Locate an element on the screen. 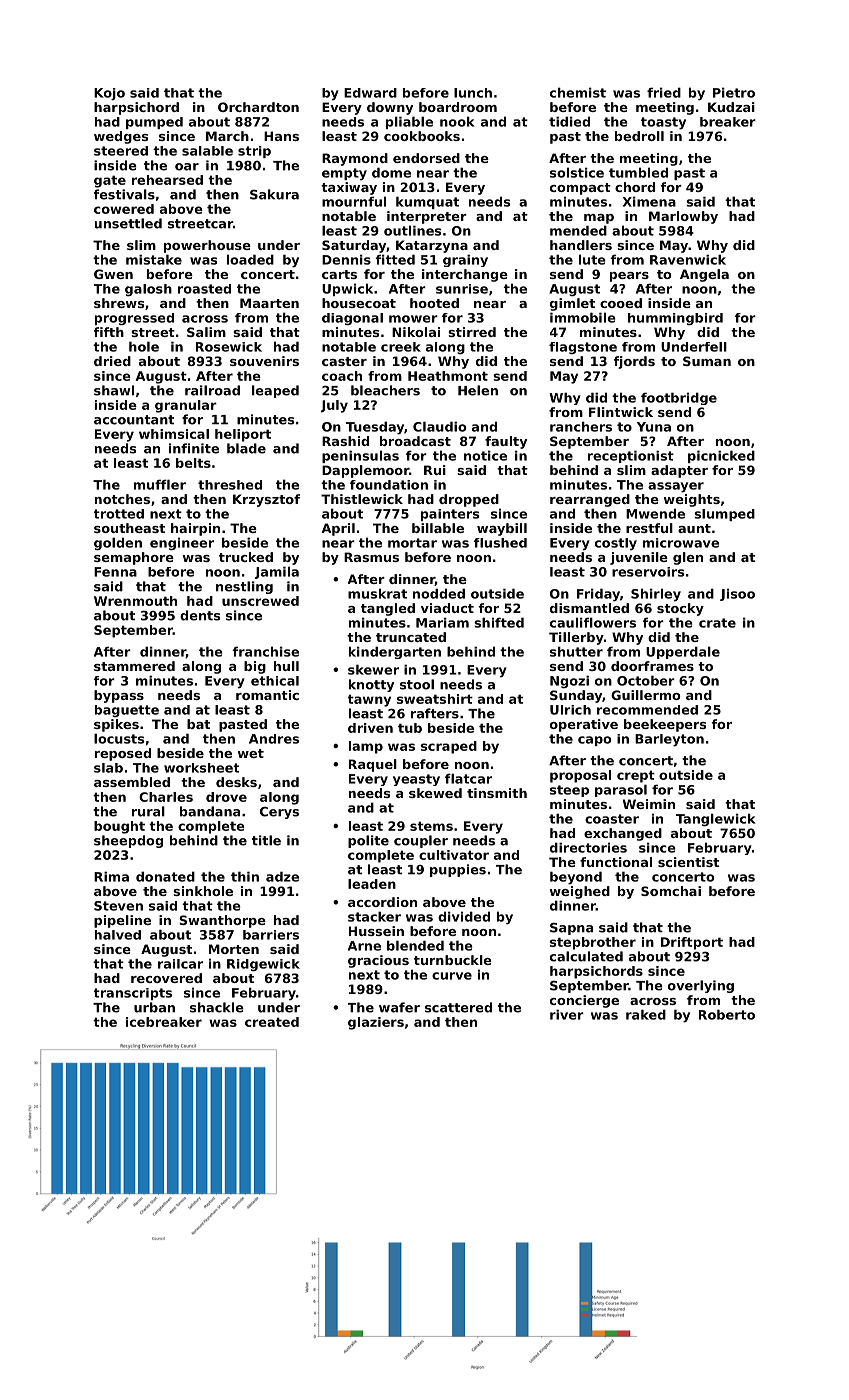 This screenshot has width=849, height=1400. kumquat is located at coordinates (427, 202).
